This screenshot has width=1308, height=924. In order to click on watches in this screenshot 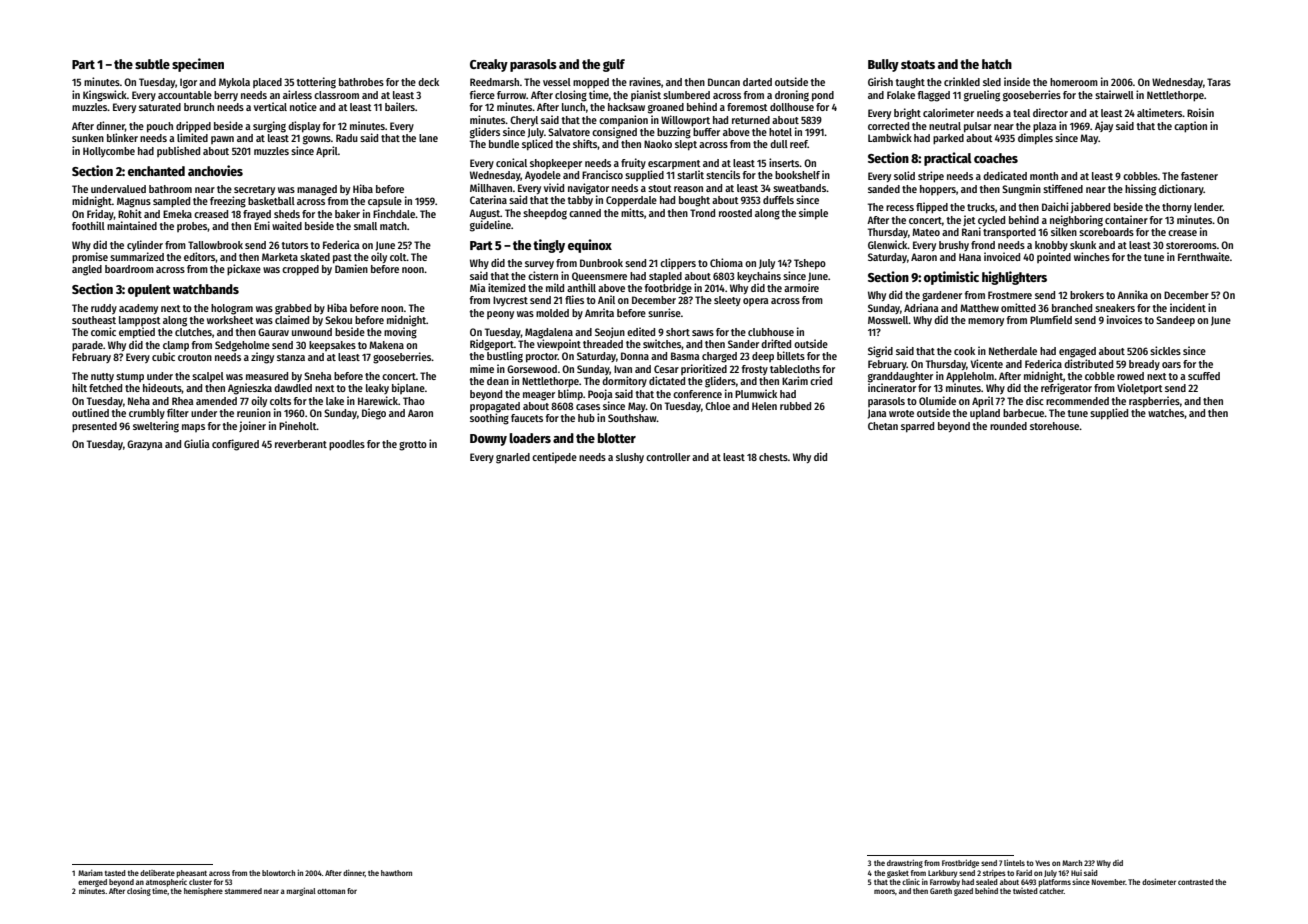, I will do `click(1166, 414)`.
